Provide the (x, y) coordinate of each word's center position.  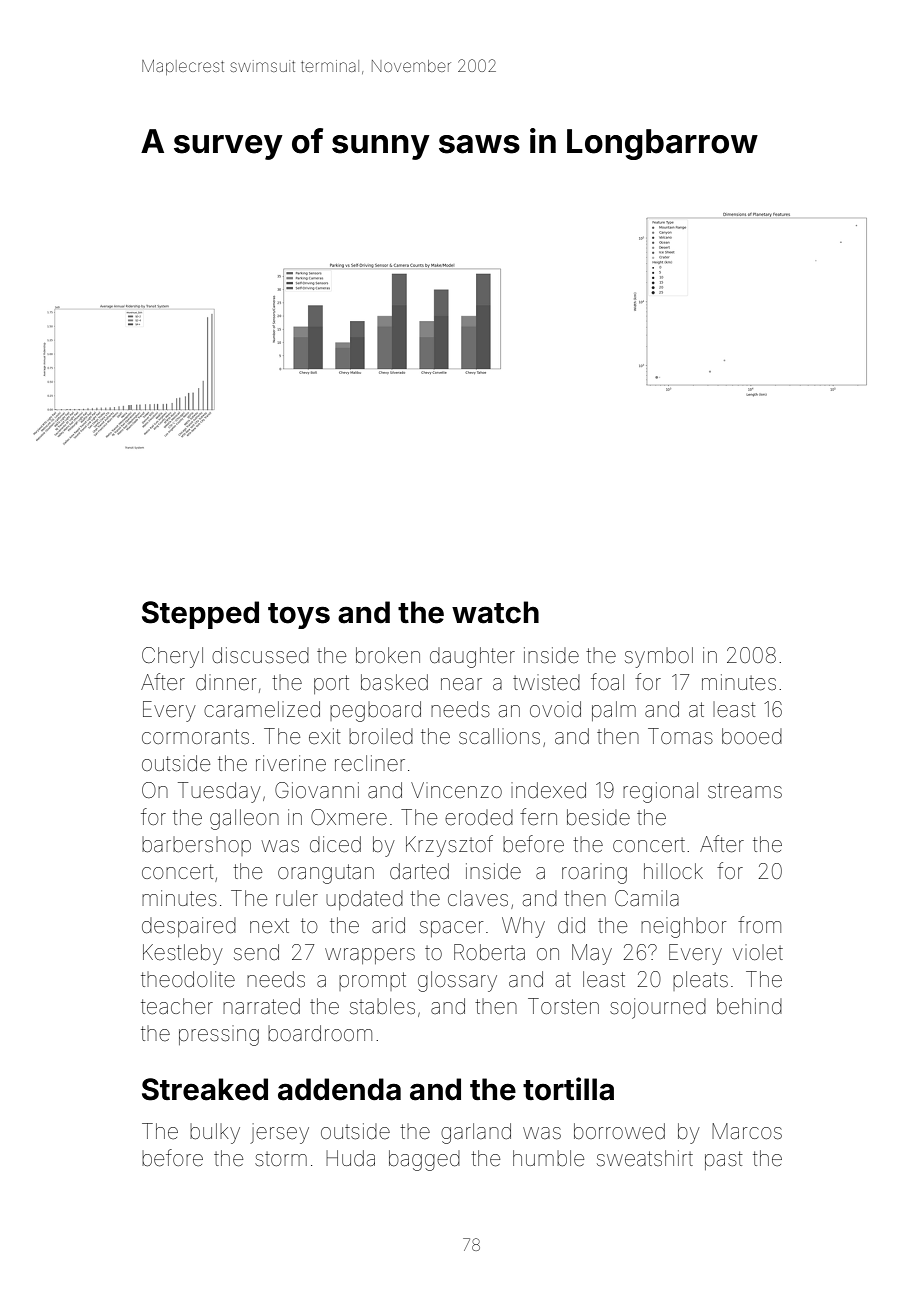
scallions (499, 736)
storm (281, 1159)
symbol (659, 657)
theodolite (188, 979)
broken (388, 655)
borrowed (619, 1131)
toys (299, 616)
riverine (291, 763)
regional (660, 792)
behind (749, 1006)
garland (476, 1133)
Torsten (563, 1006)
